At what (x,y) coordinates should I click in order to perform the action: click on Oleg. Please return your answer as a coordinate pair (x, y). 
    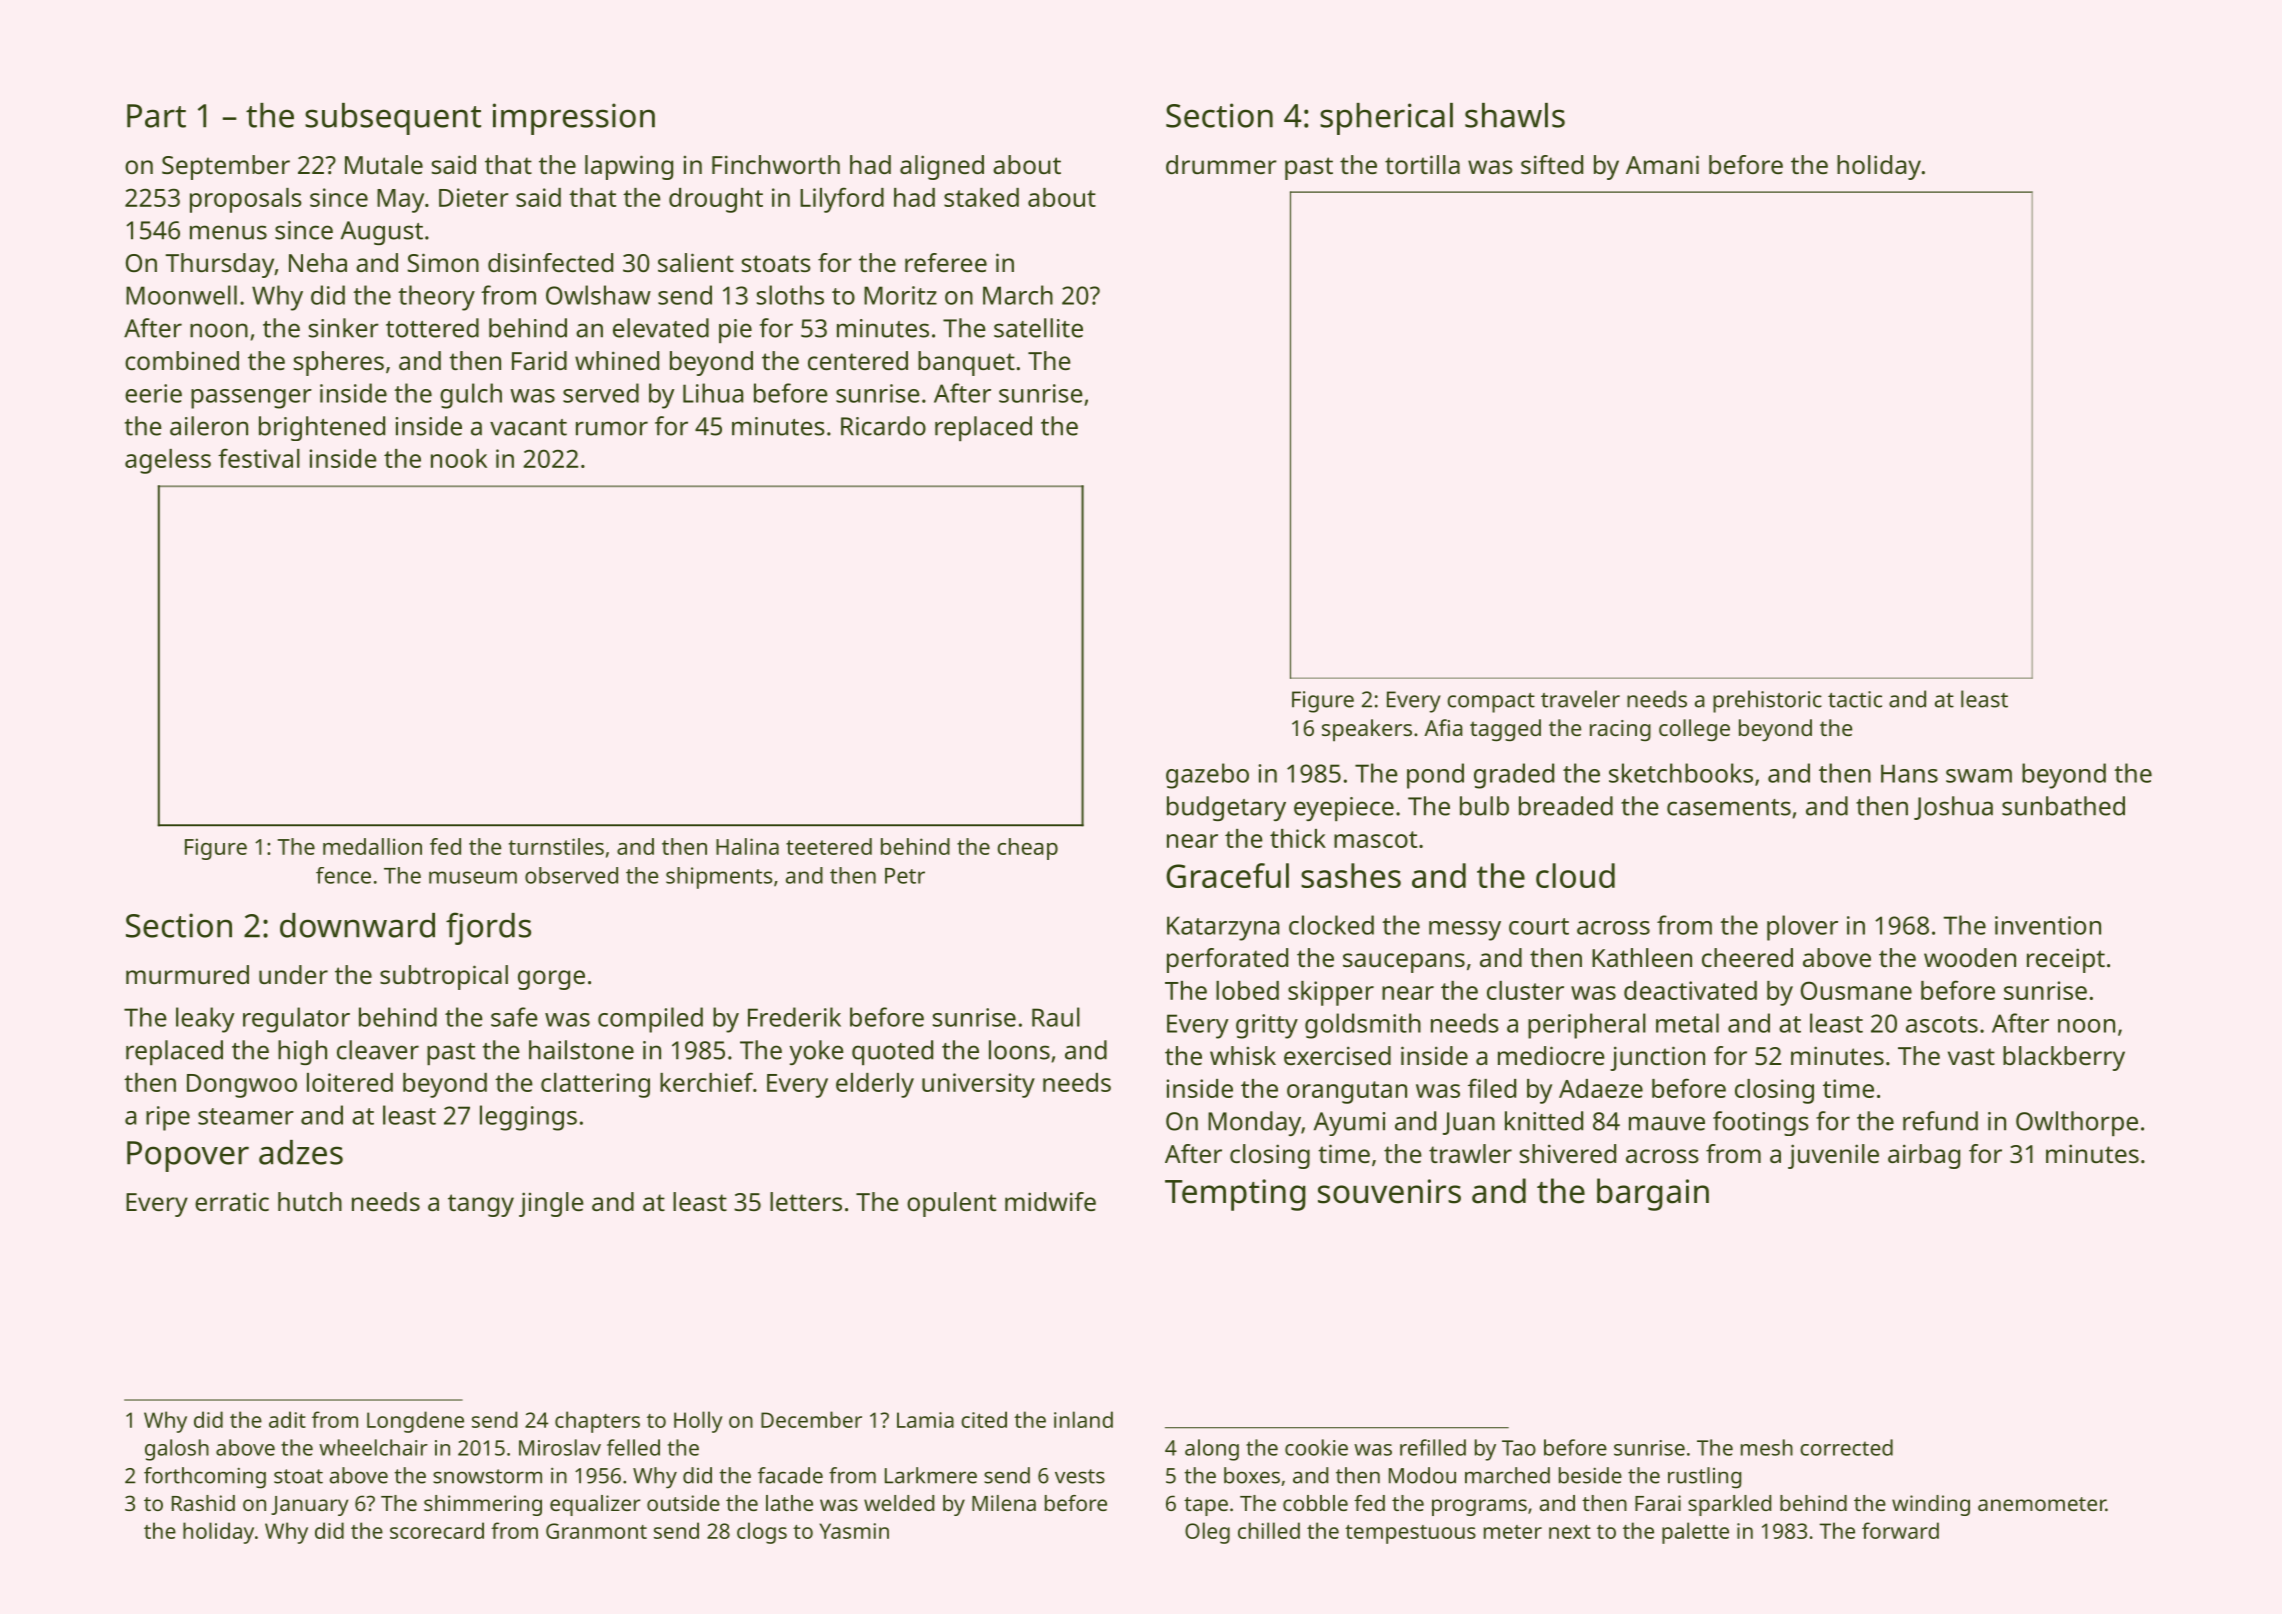
    Looking at the image, I should click on (1207, 1533).
